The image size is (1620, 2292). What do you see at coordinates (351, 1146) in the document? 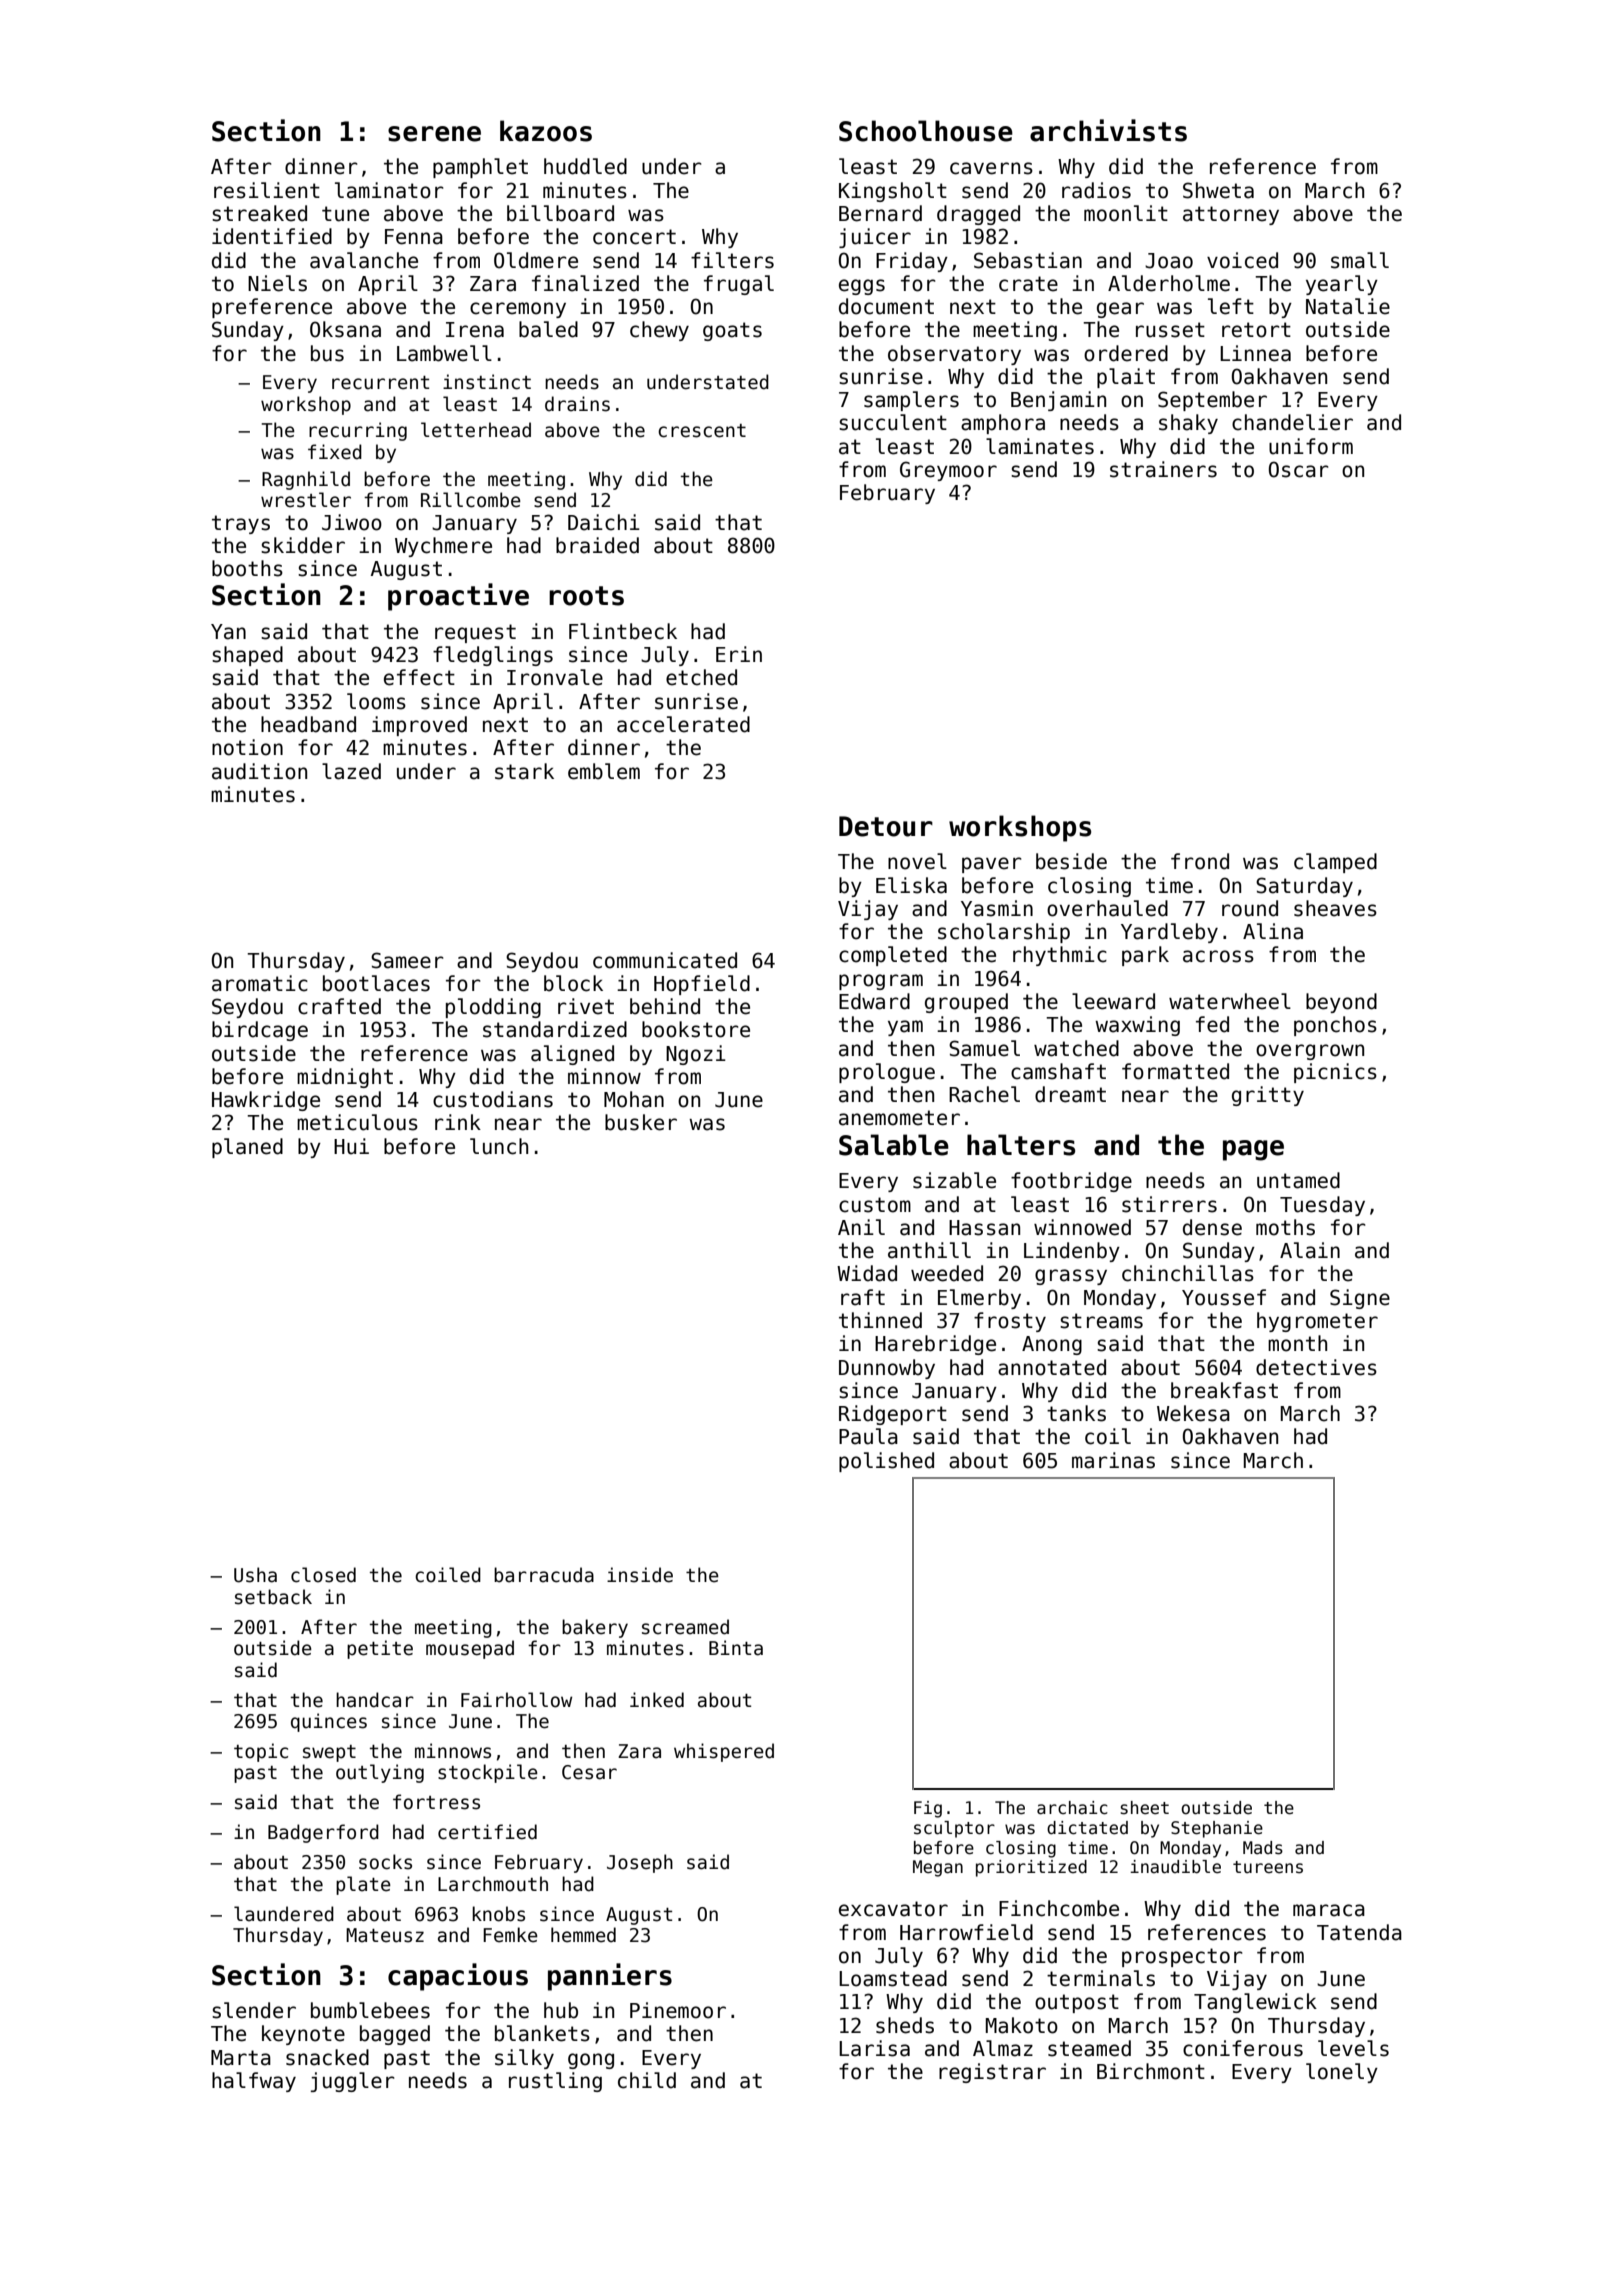
I see `Hui` at bounding box center [351, 1146].
